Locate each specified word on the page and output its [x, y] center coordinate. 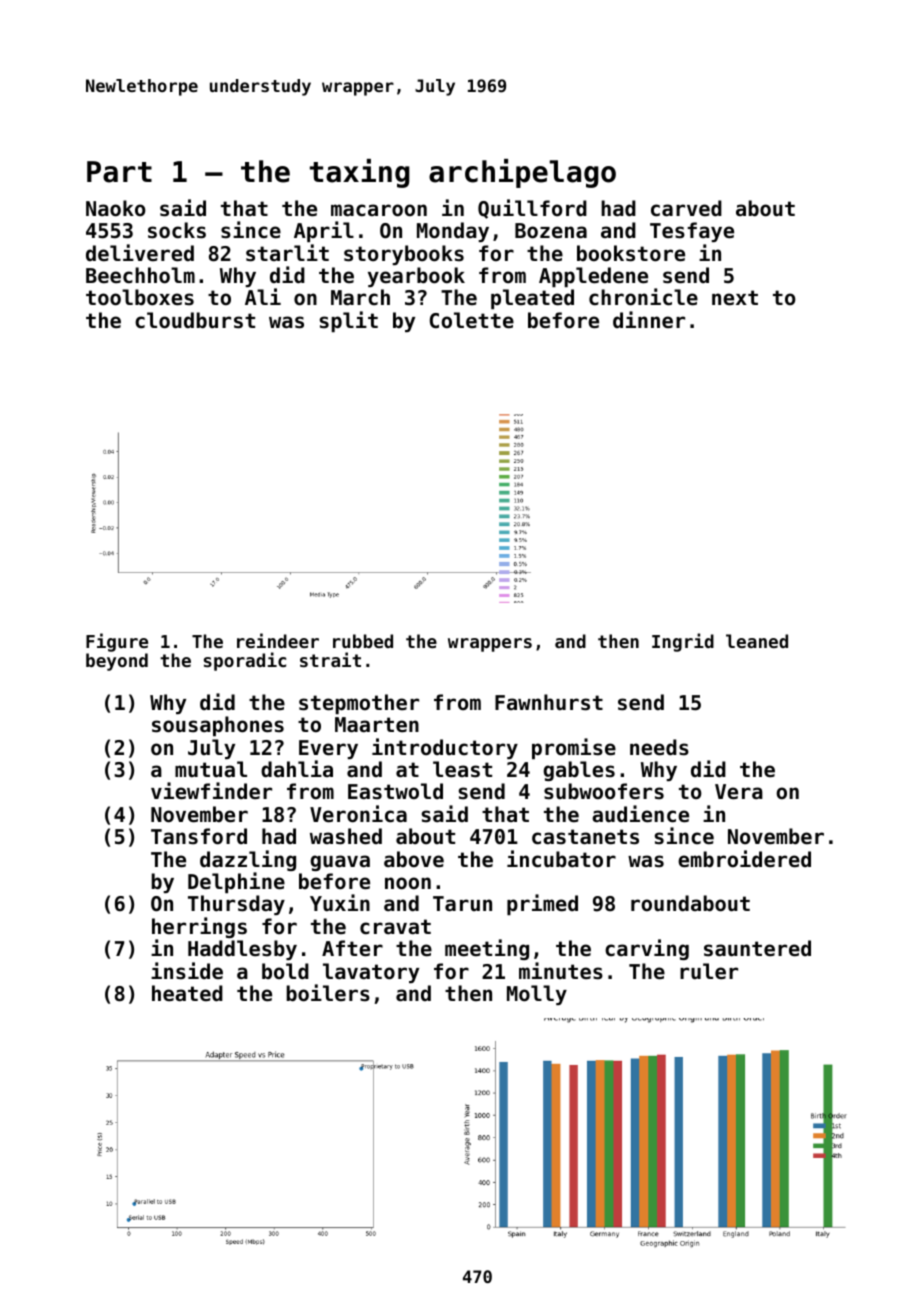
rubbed [363, 641]
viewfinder [211, 791]
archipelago [522, 173]
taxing [360, 173]
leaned [757, 641]
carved [686, 208]
